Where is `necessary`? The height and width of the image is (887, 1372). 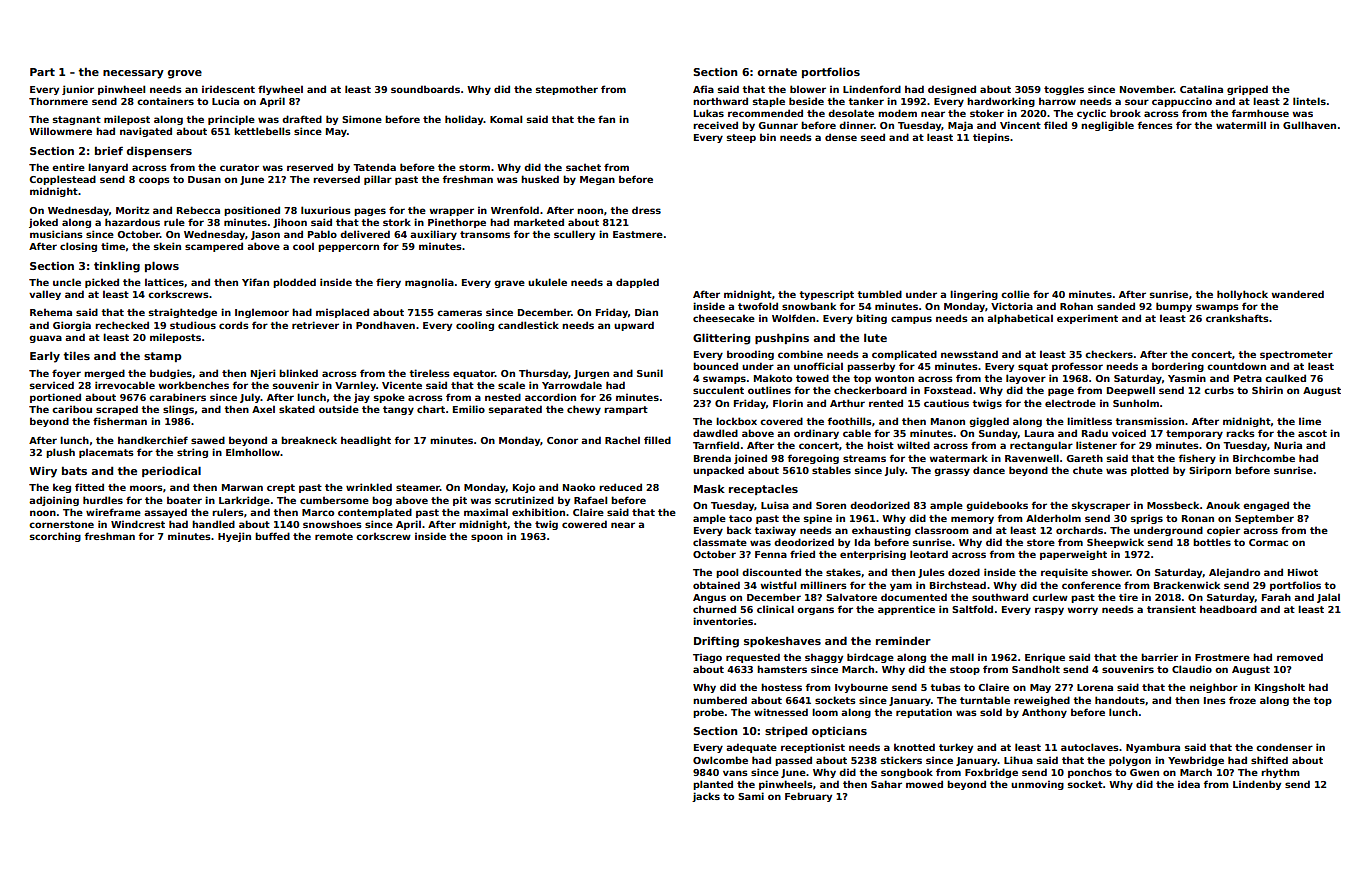 necessary is located at coordinates (133, 74).
